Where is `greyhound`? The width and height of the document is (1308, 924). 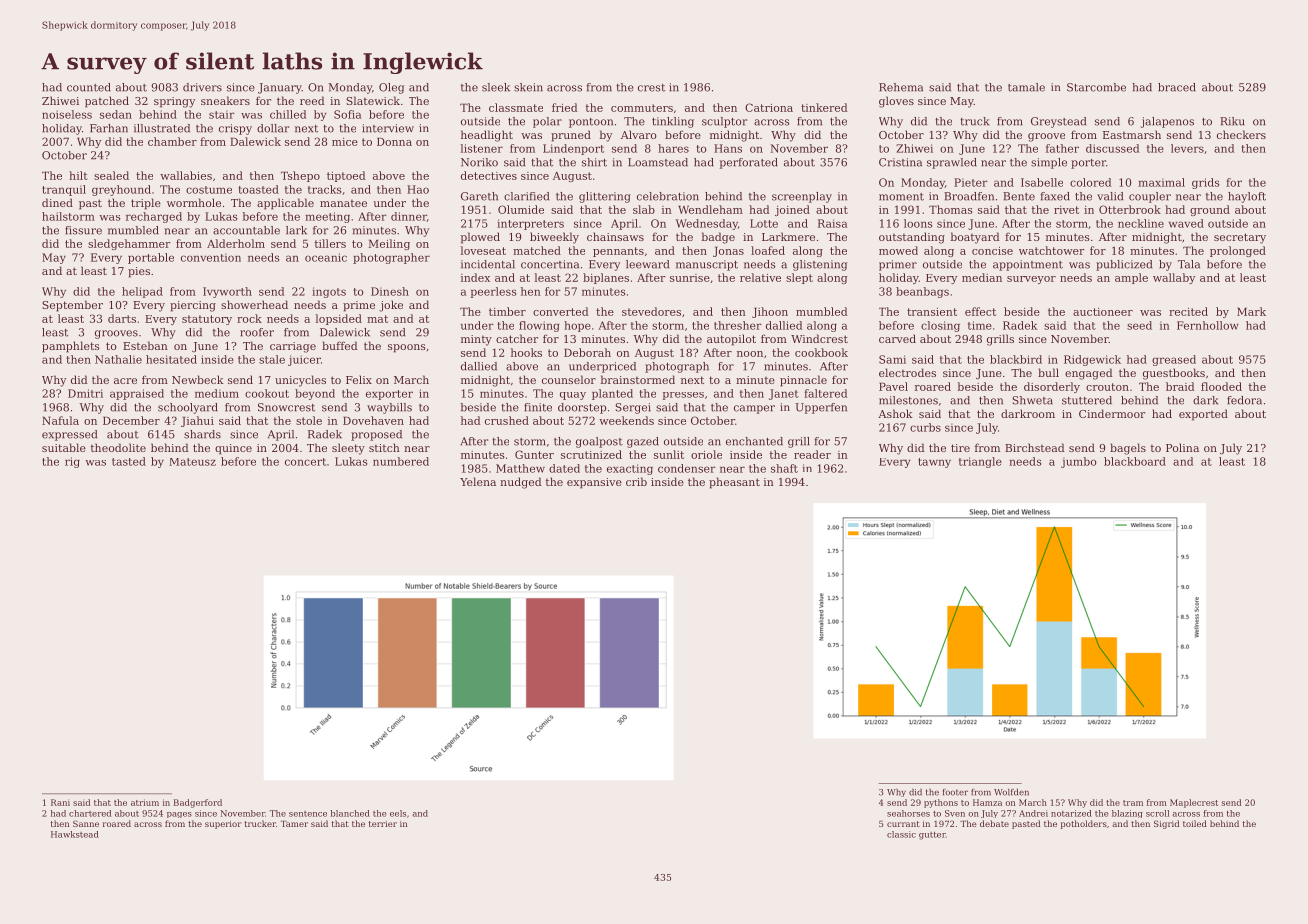 greyhound is located at coordinates (121, 190).
